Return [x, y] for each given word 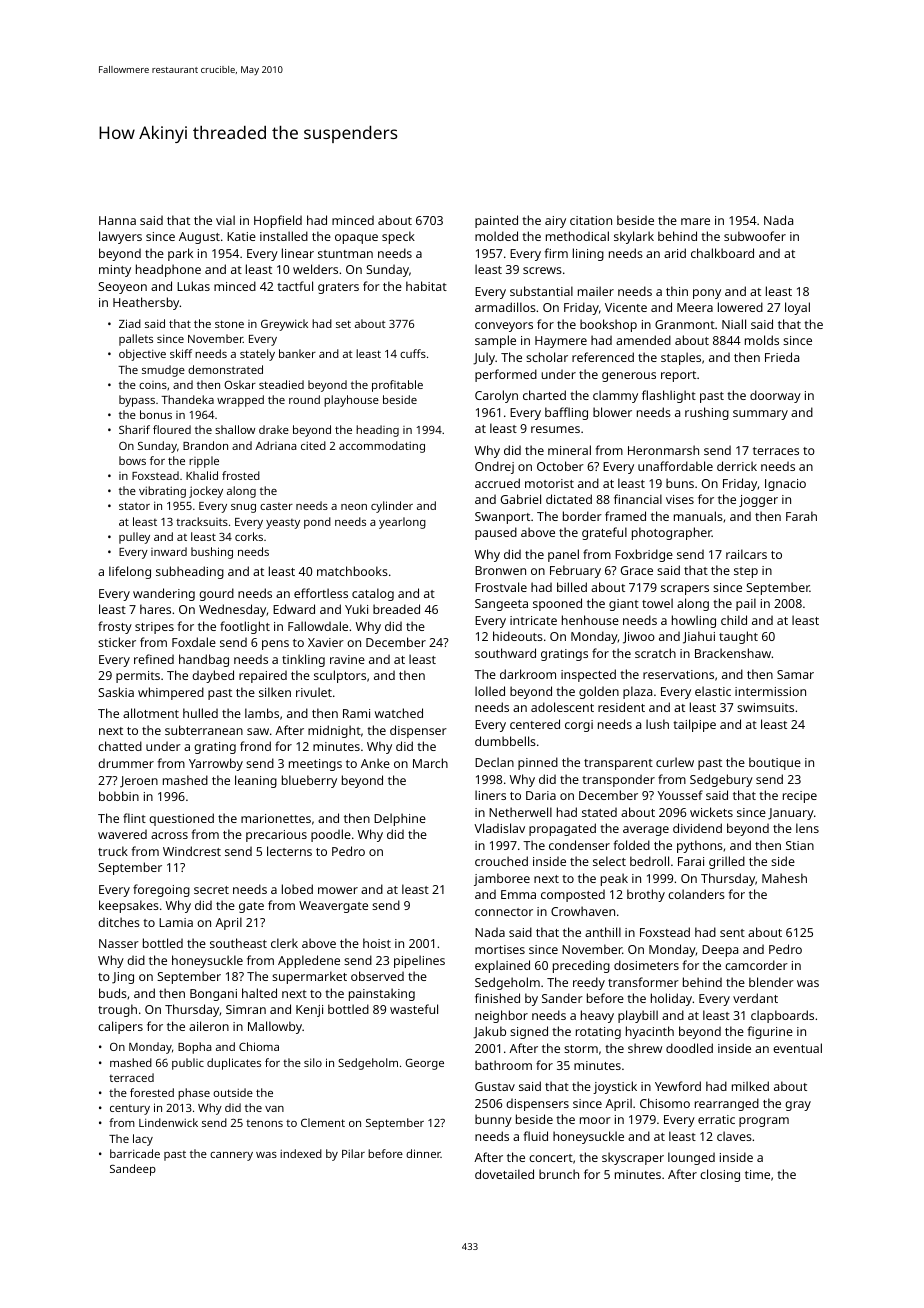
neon [354, 507]
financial [638, 499]
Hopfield [278, 221]
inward [169, 551]
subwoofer [755, 236]
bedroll [649, 861]
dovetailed [504, 1174]
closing [720, 1175]
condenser [579, 845]
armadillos [505, 307]
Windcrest [192, 851]
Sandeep [133, 1170]
